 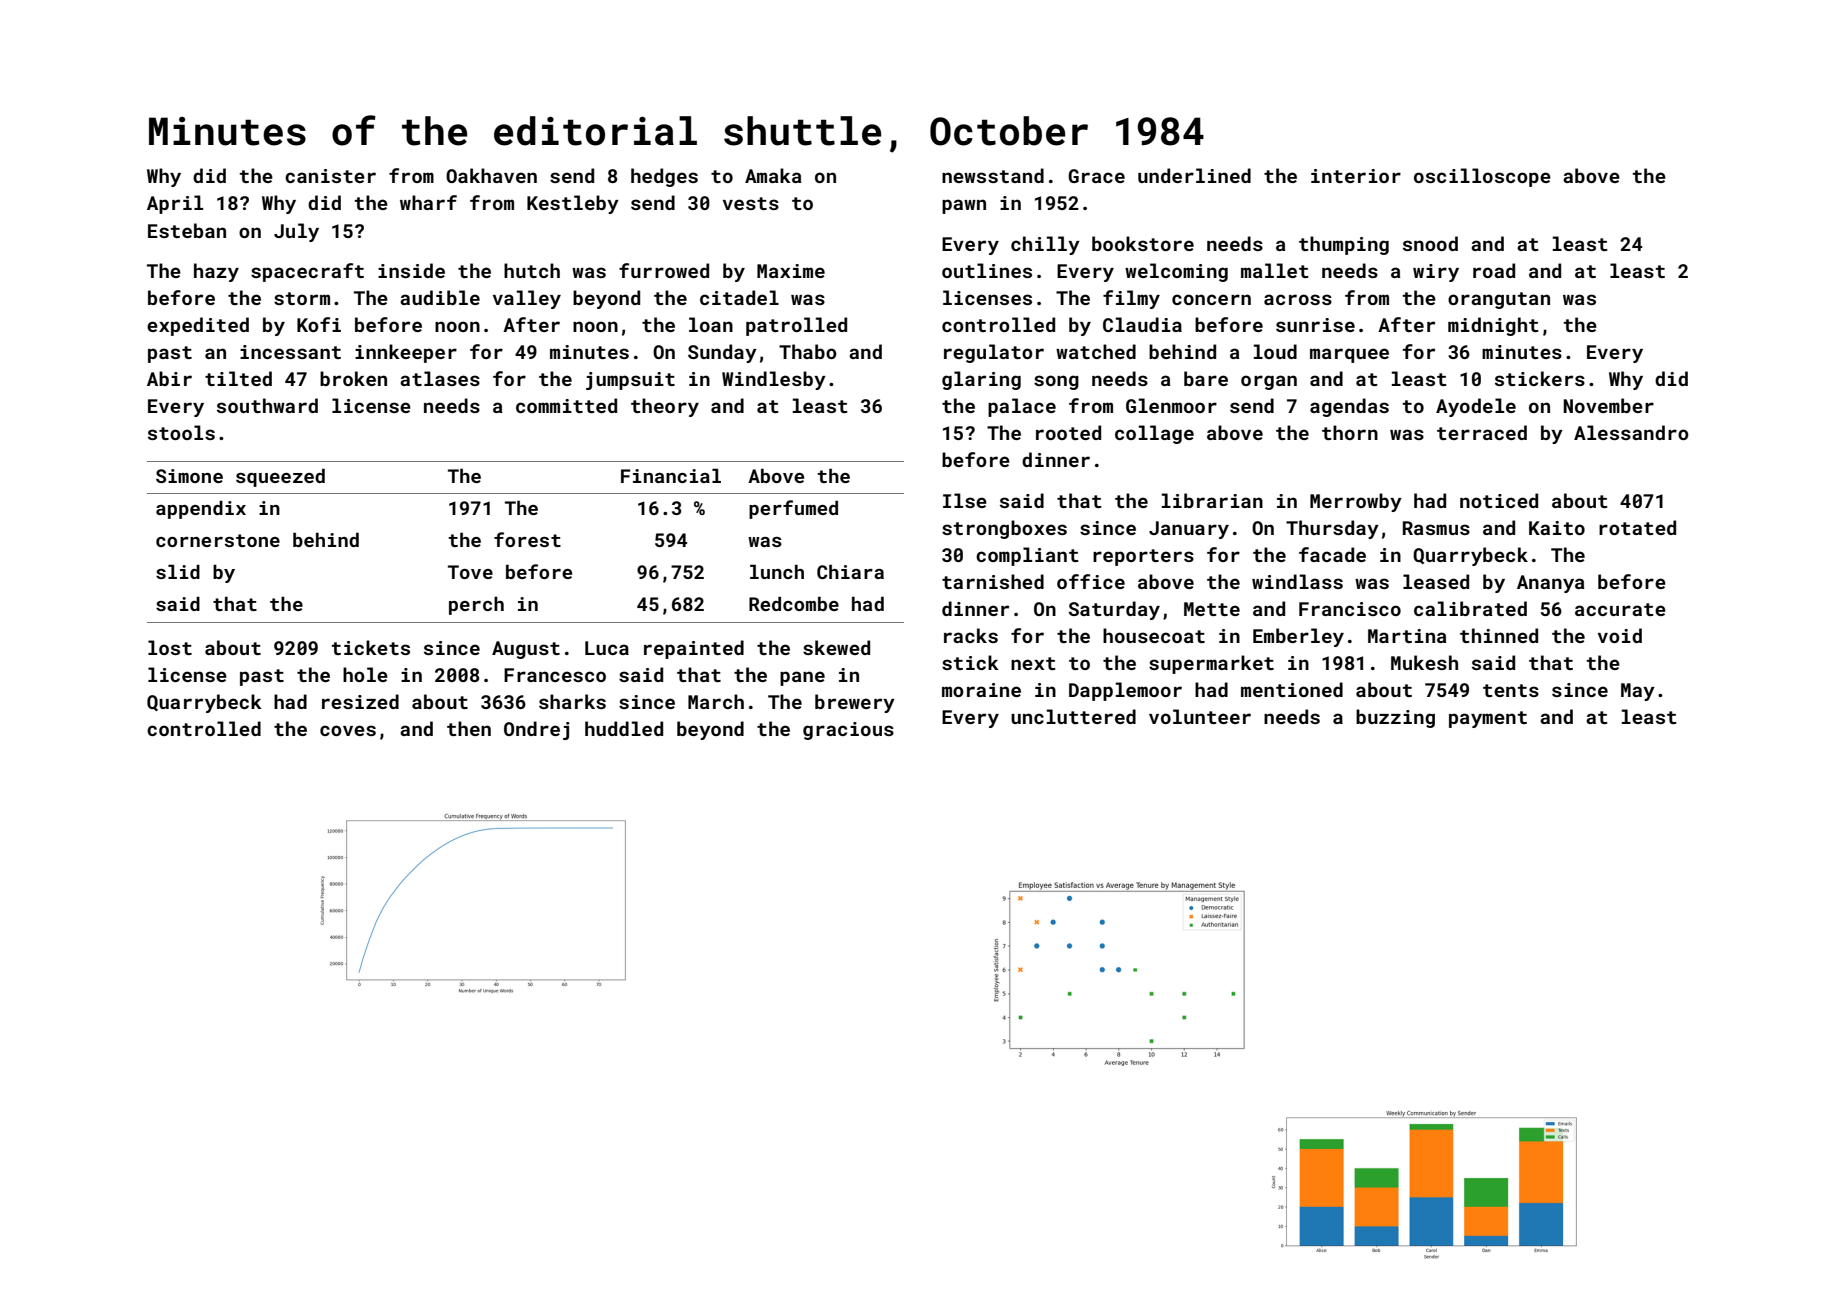 I want to click on pawn, so click(x=964, y=206).
